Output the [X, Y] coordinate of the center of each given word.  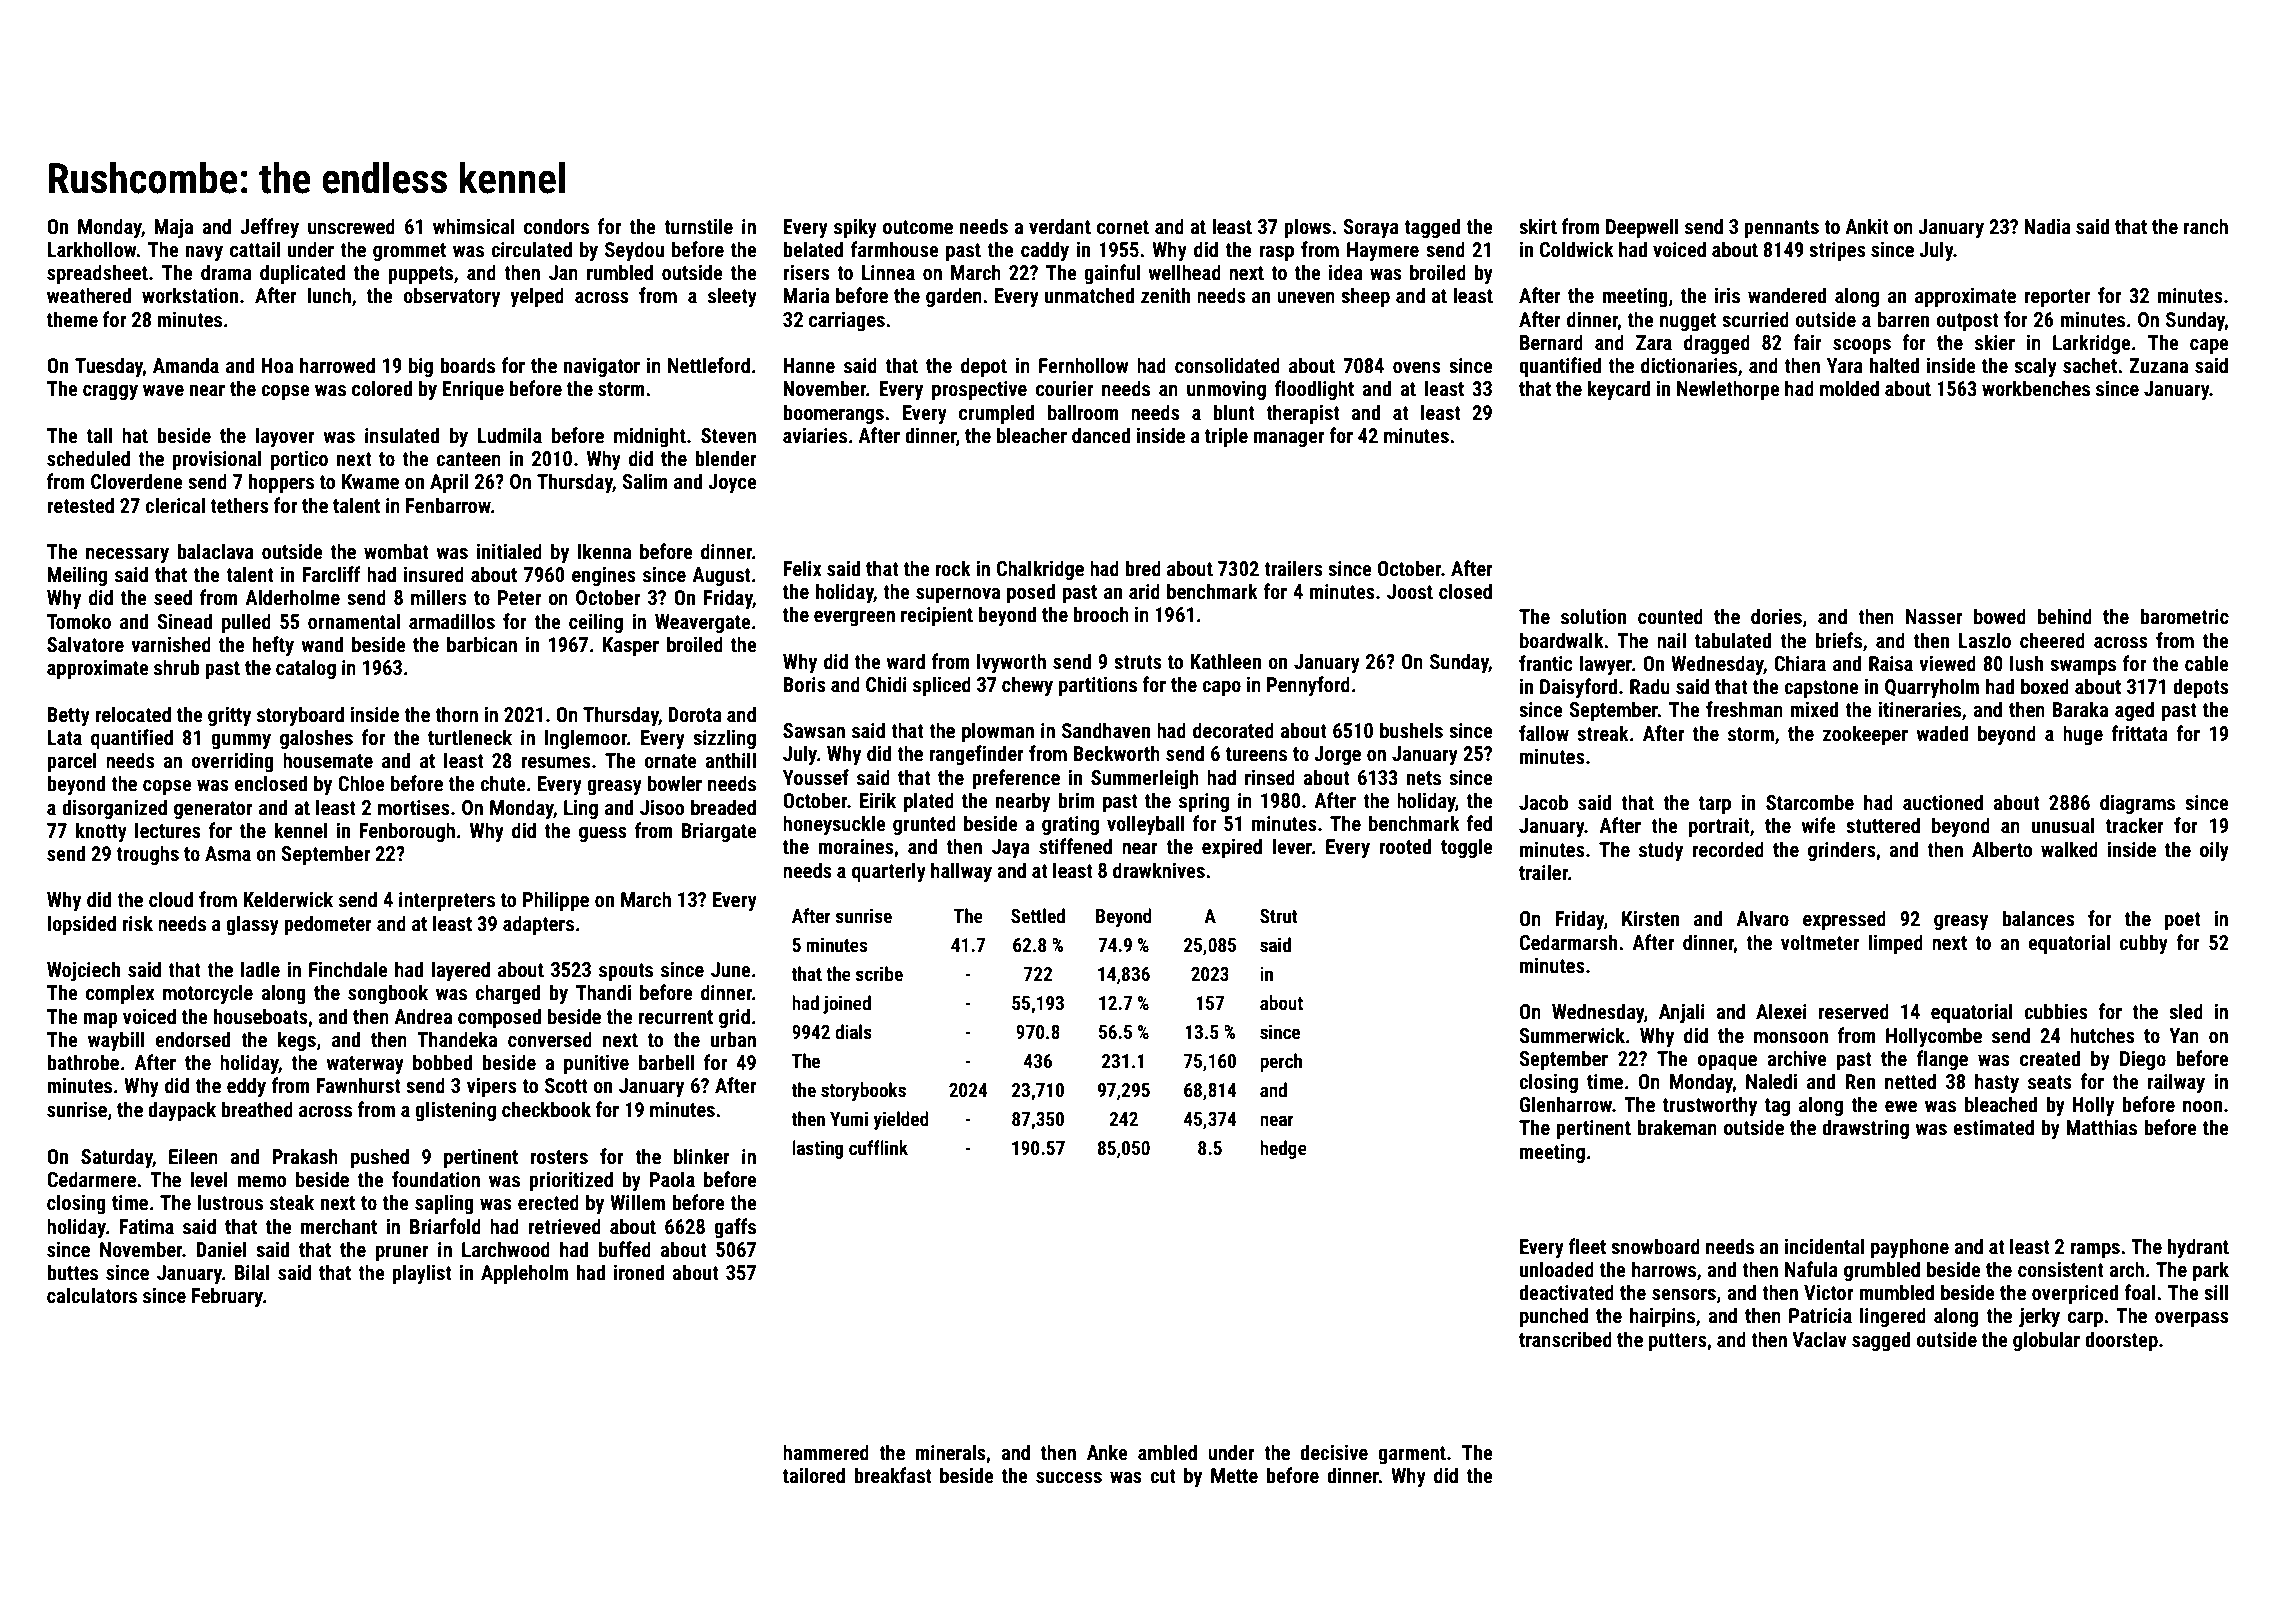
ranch [2206, 226]
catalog [306, 669]
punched [1554, 1317]
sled [2186, 1011]
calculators [92, 1295]
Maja [174, 228]
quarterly [889, 872]
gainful [1112, 274]
